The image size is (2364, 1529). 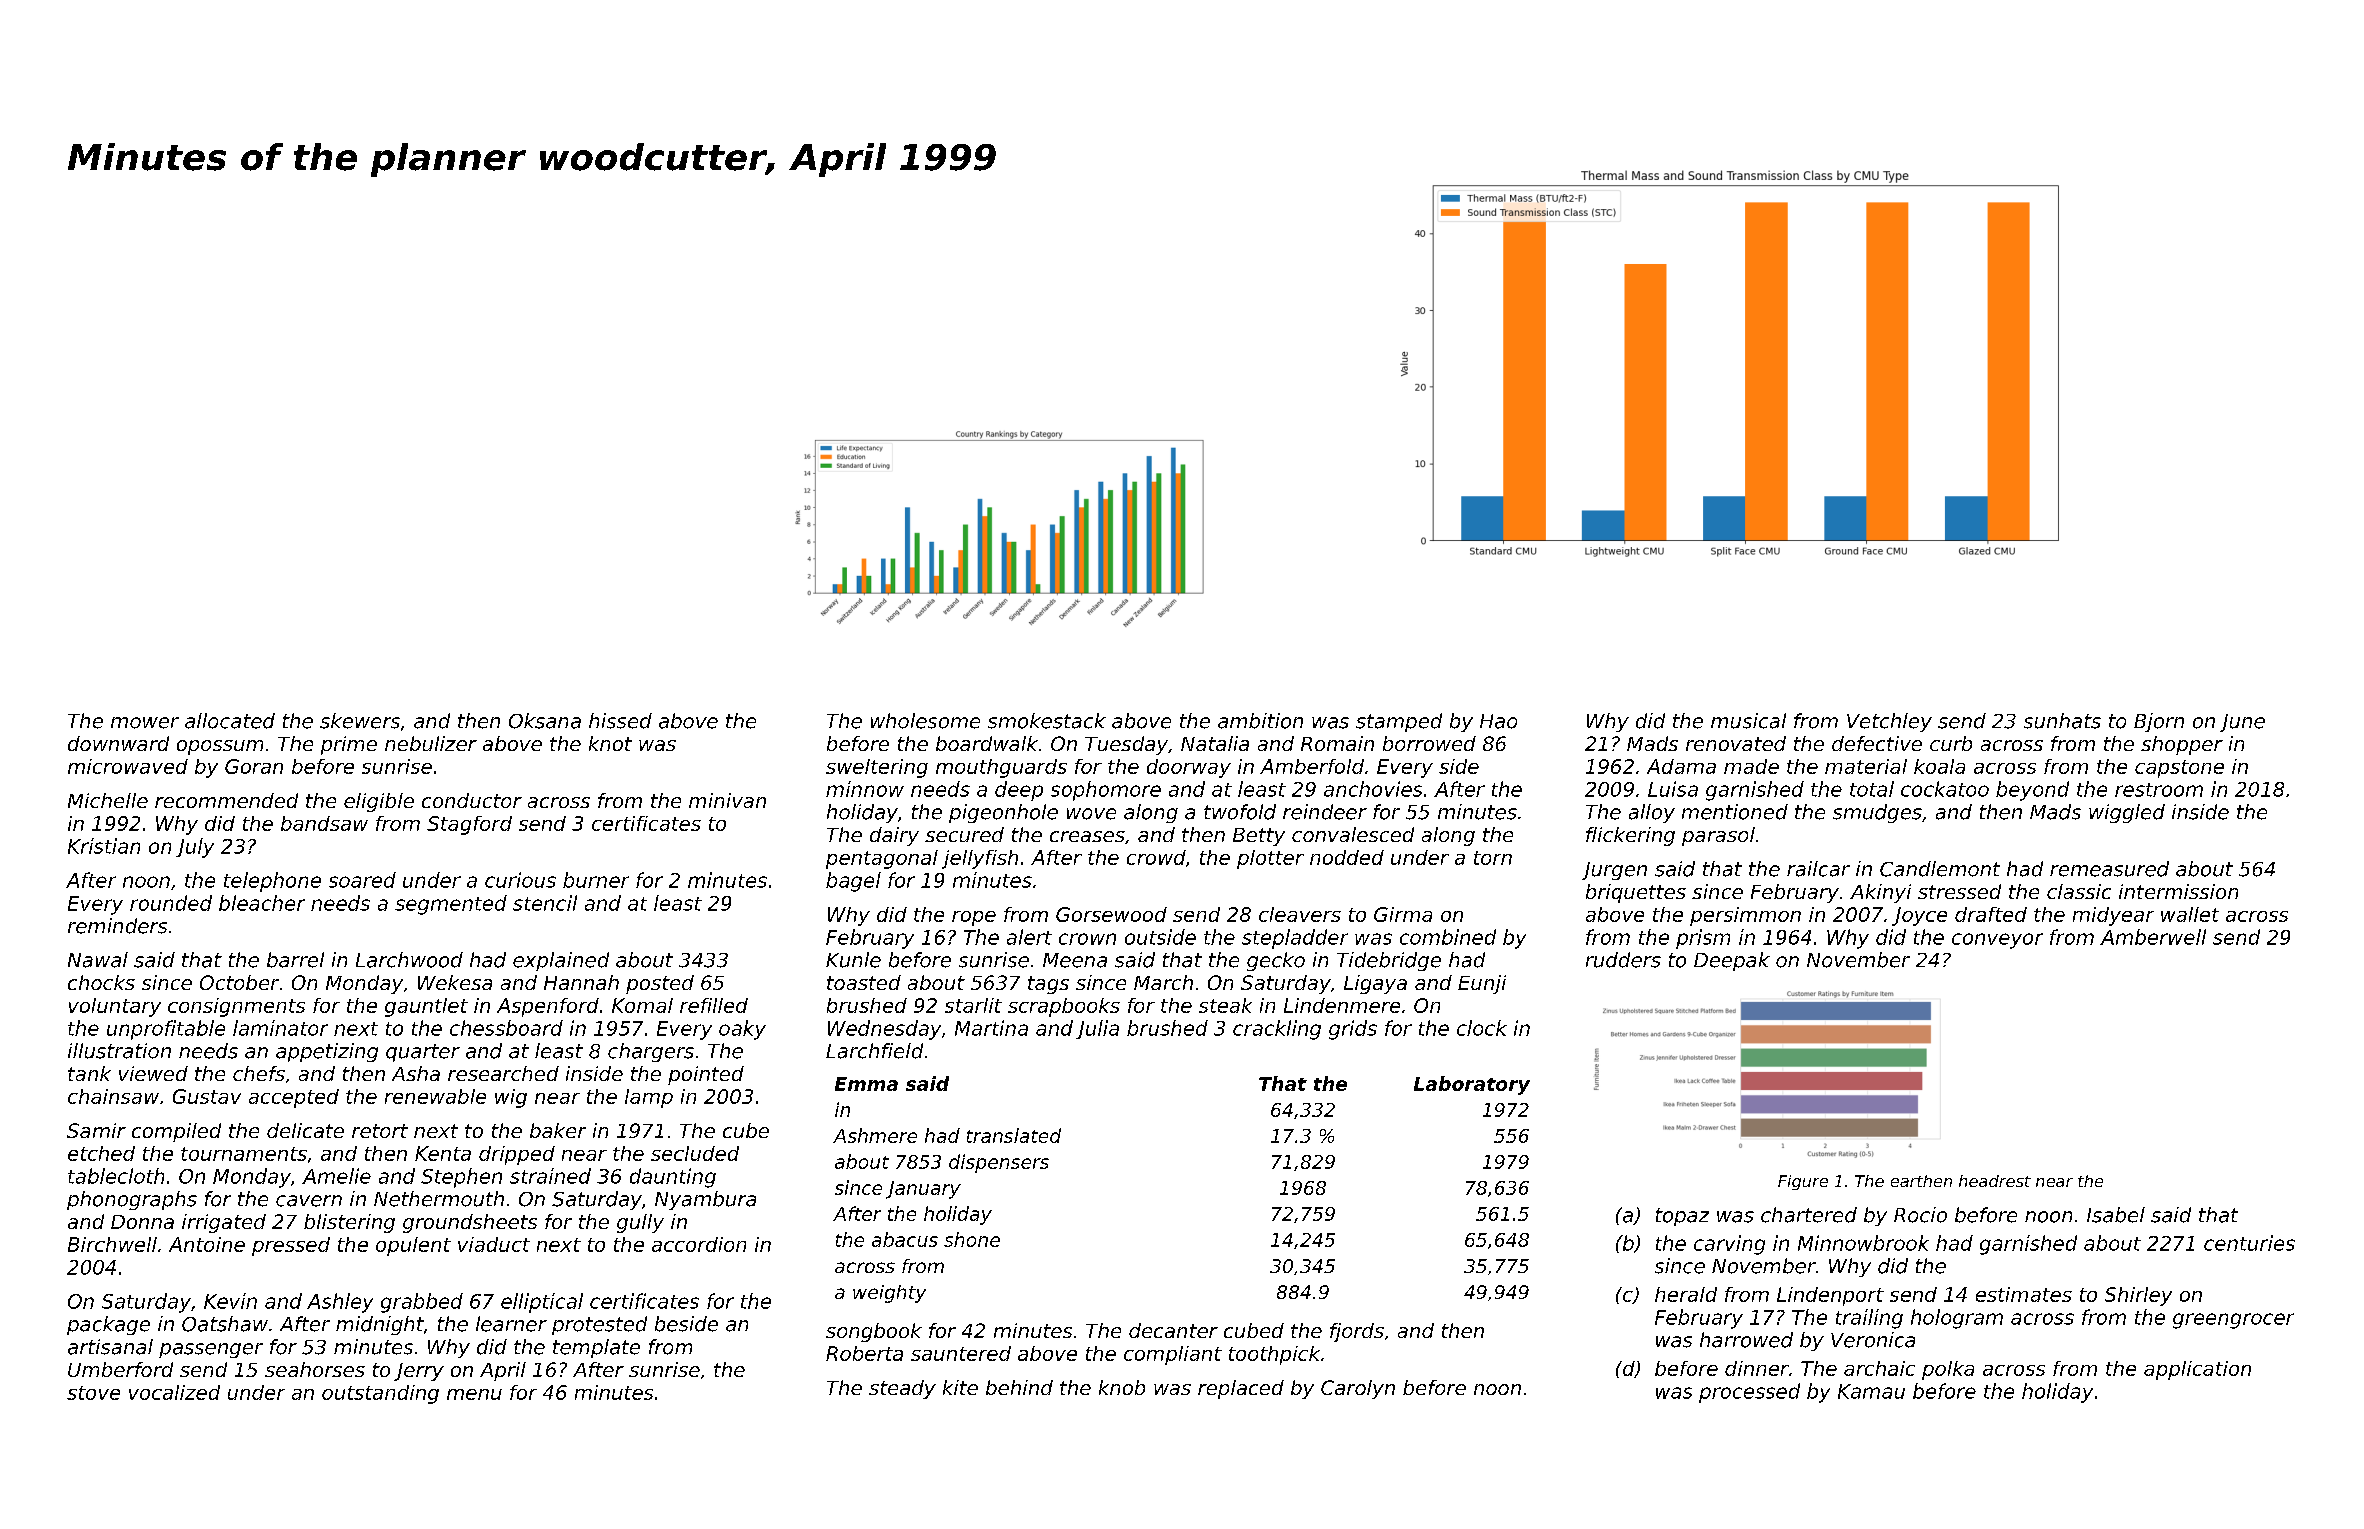 I want to click on steady, so click(x=902, y=1389).
